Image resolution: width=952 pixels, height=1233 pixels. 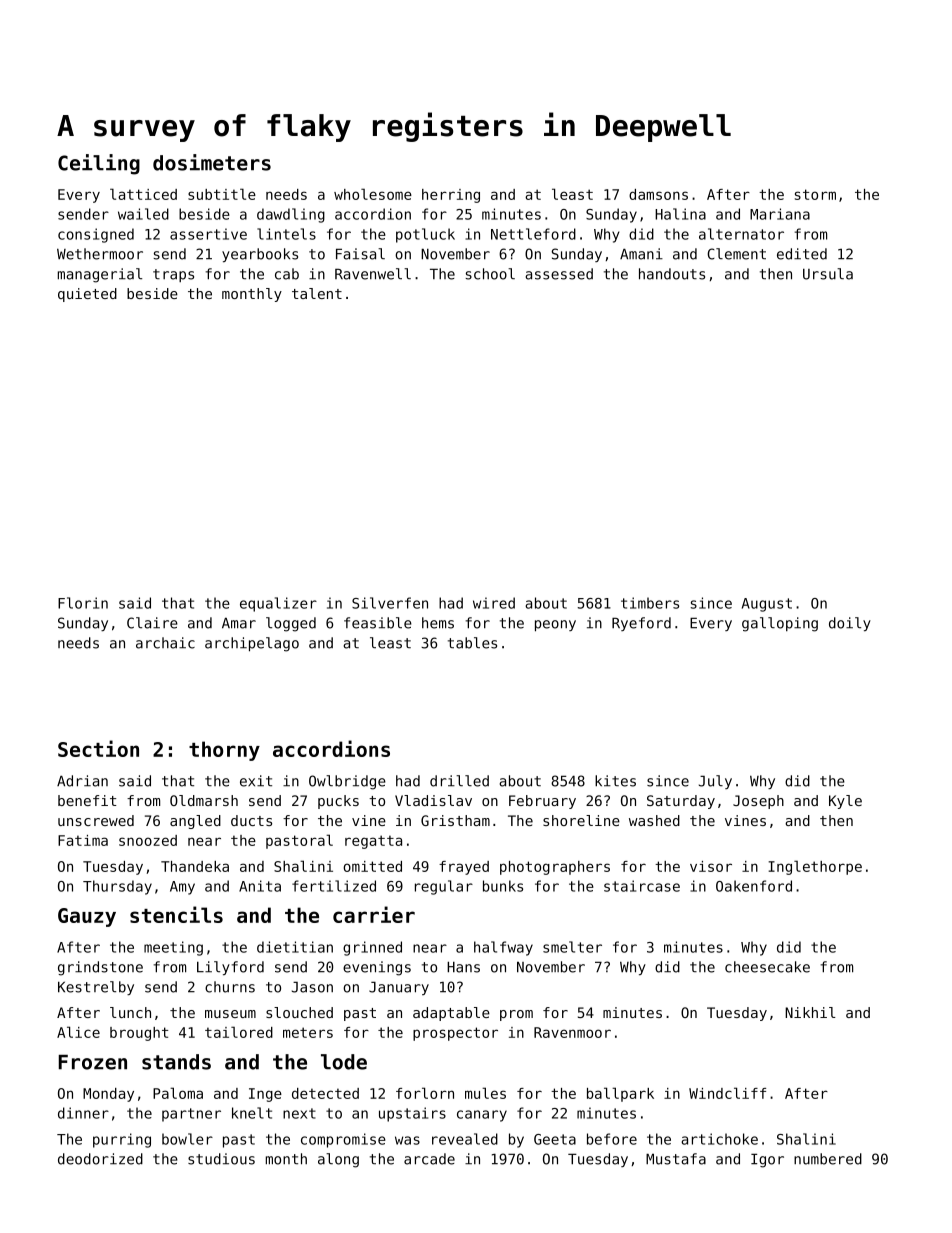 What do you see at coordinates (195, 866) in the screenshot?
I see `Thandeka` at bounding box center [195, 866].
